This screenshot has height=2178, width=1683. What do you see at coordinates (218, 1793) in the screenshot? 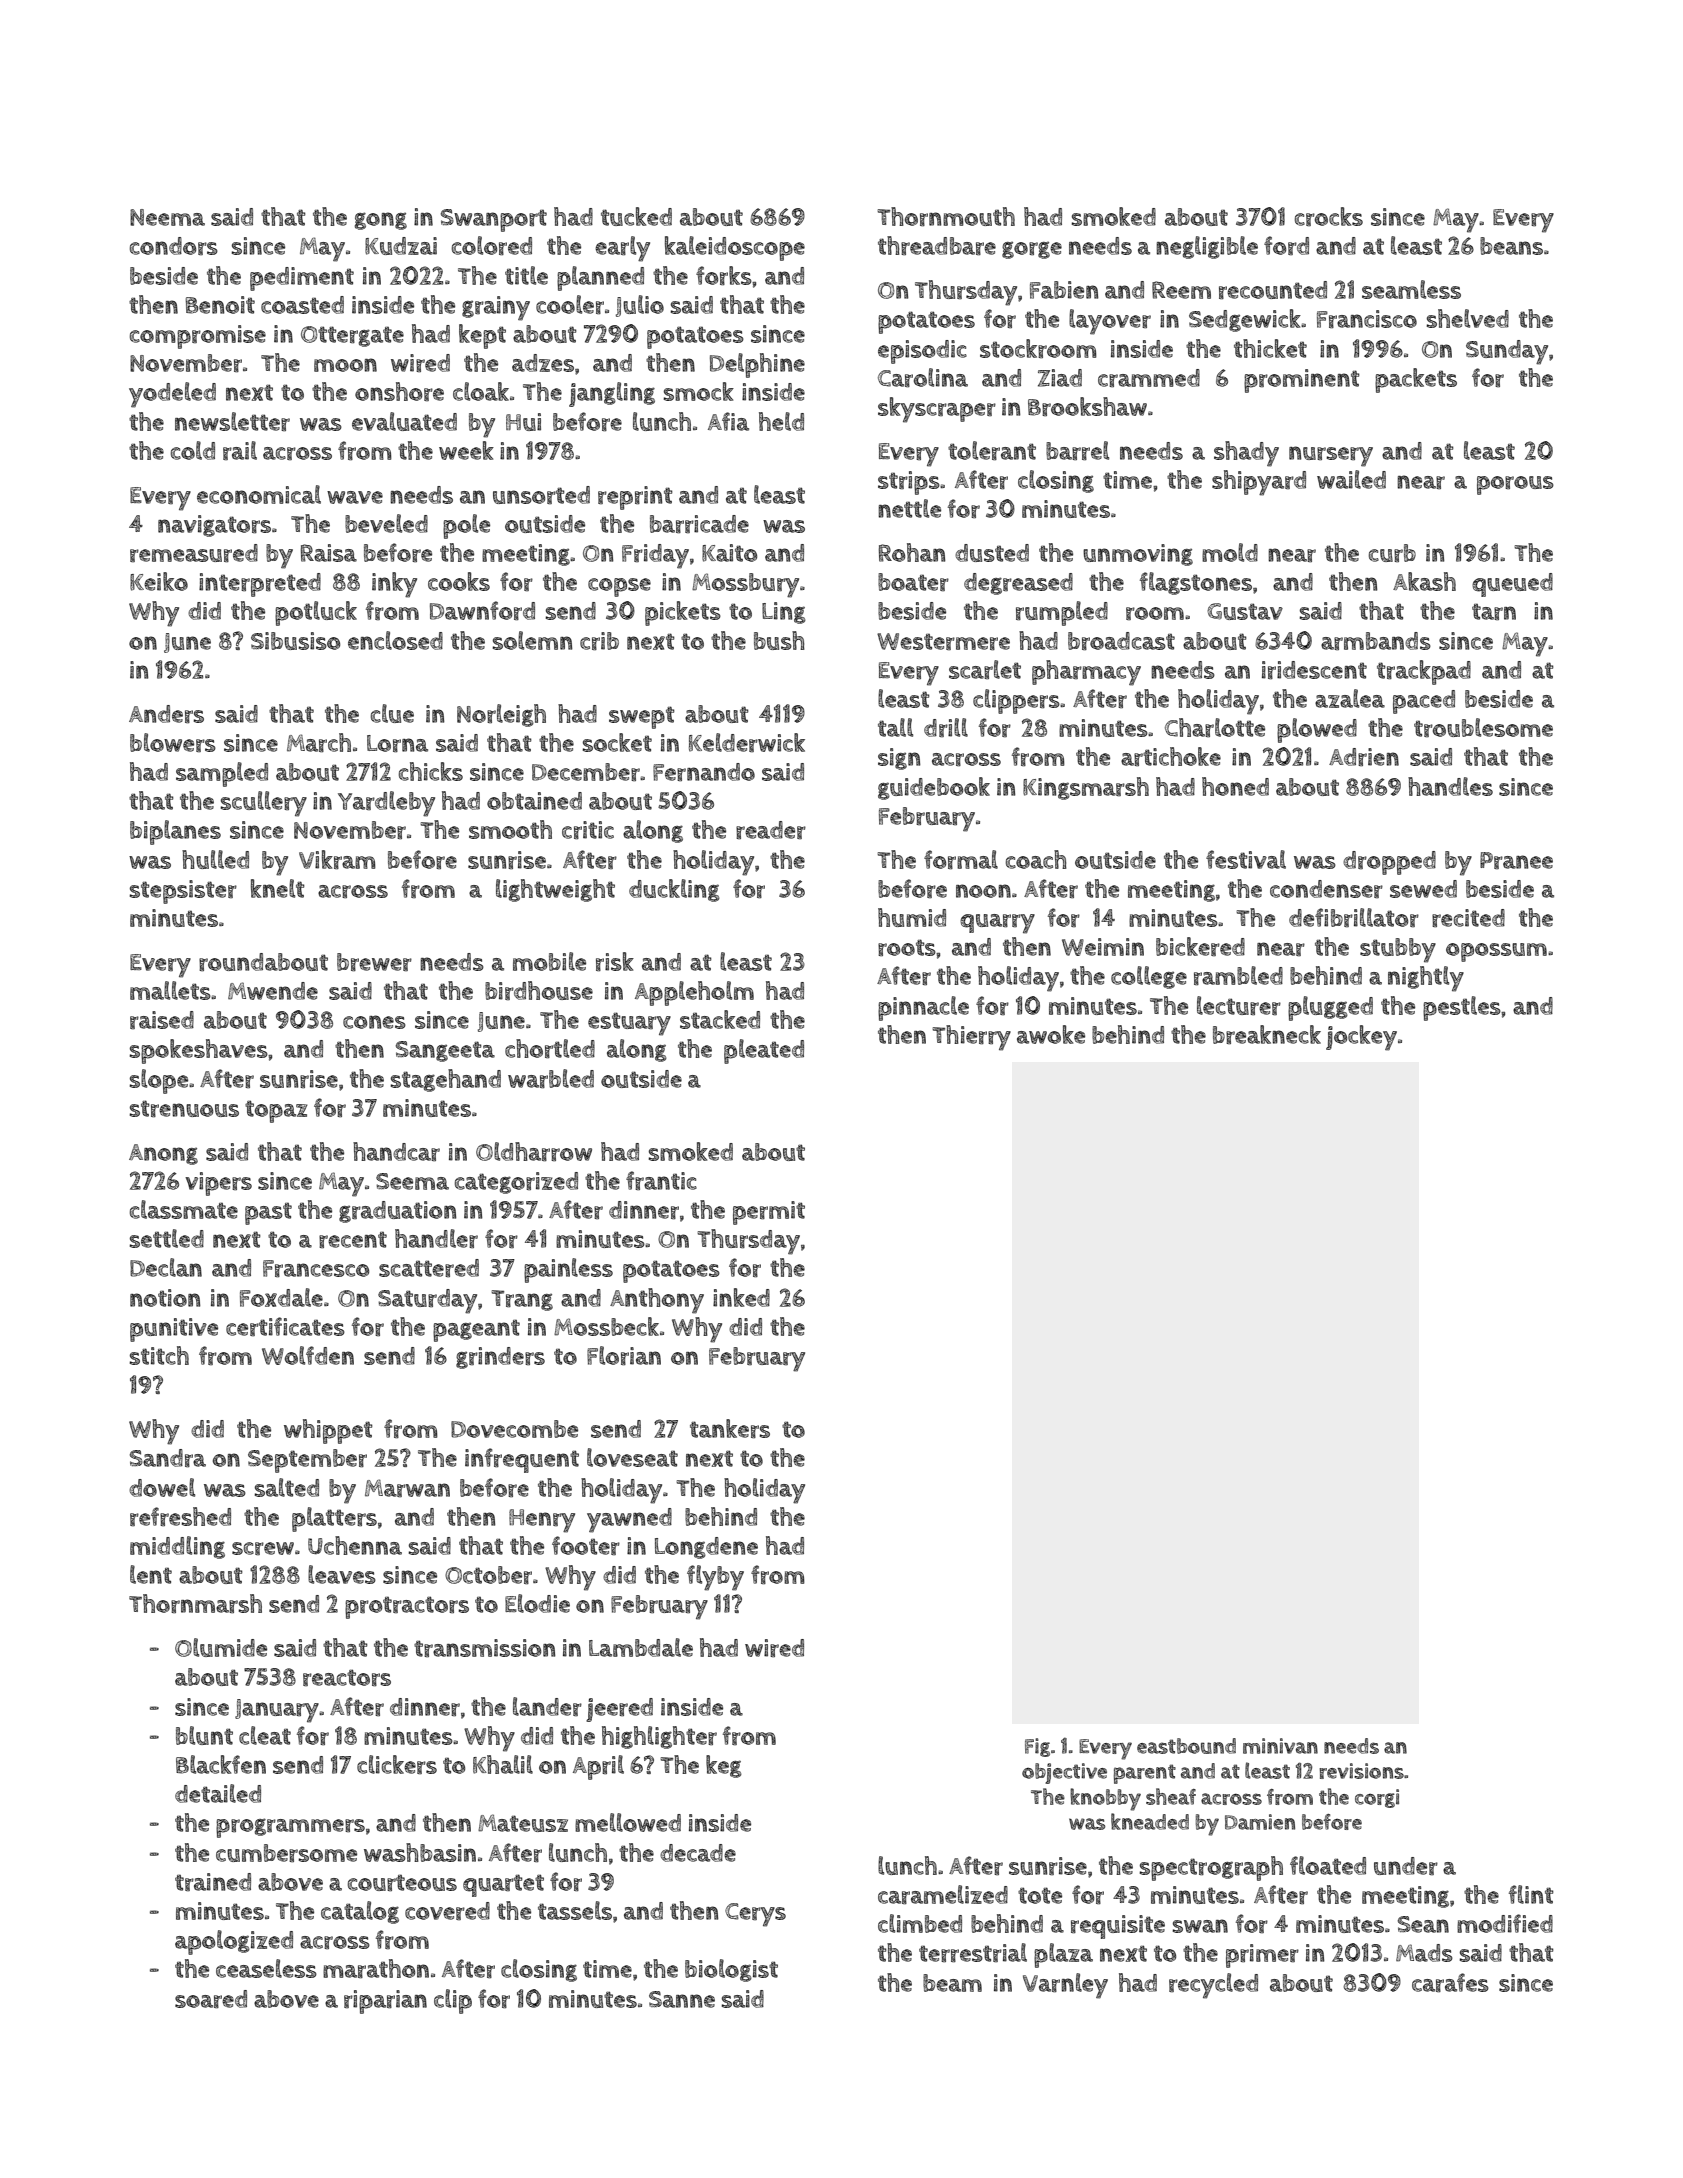
I see `detailed` at bounding box center [218, 1793].
